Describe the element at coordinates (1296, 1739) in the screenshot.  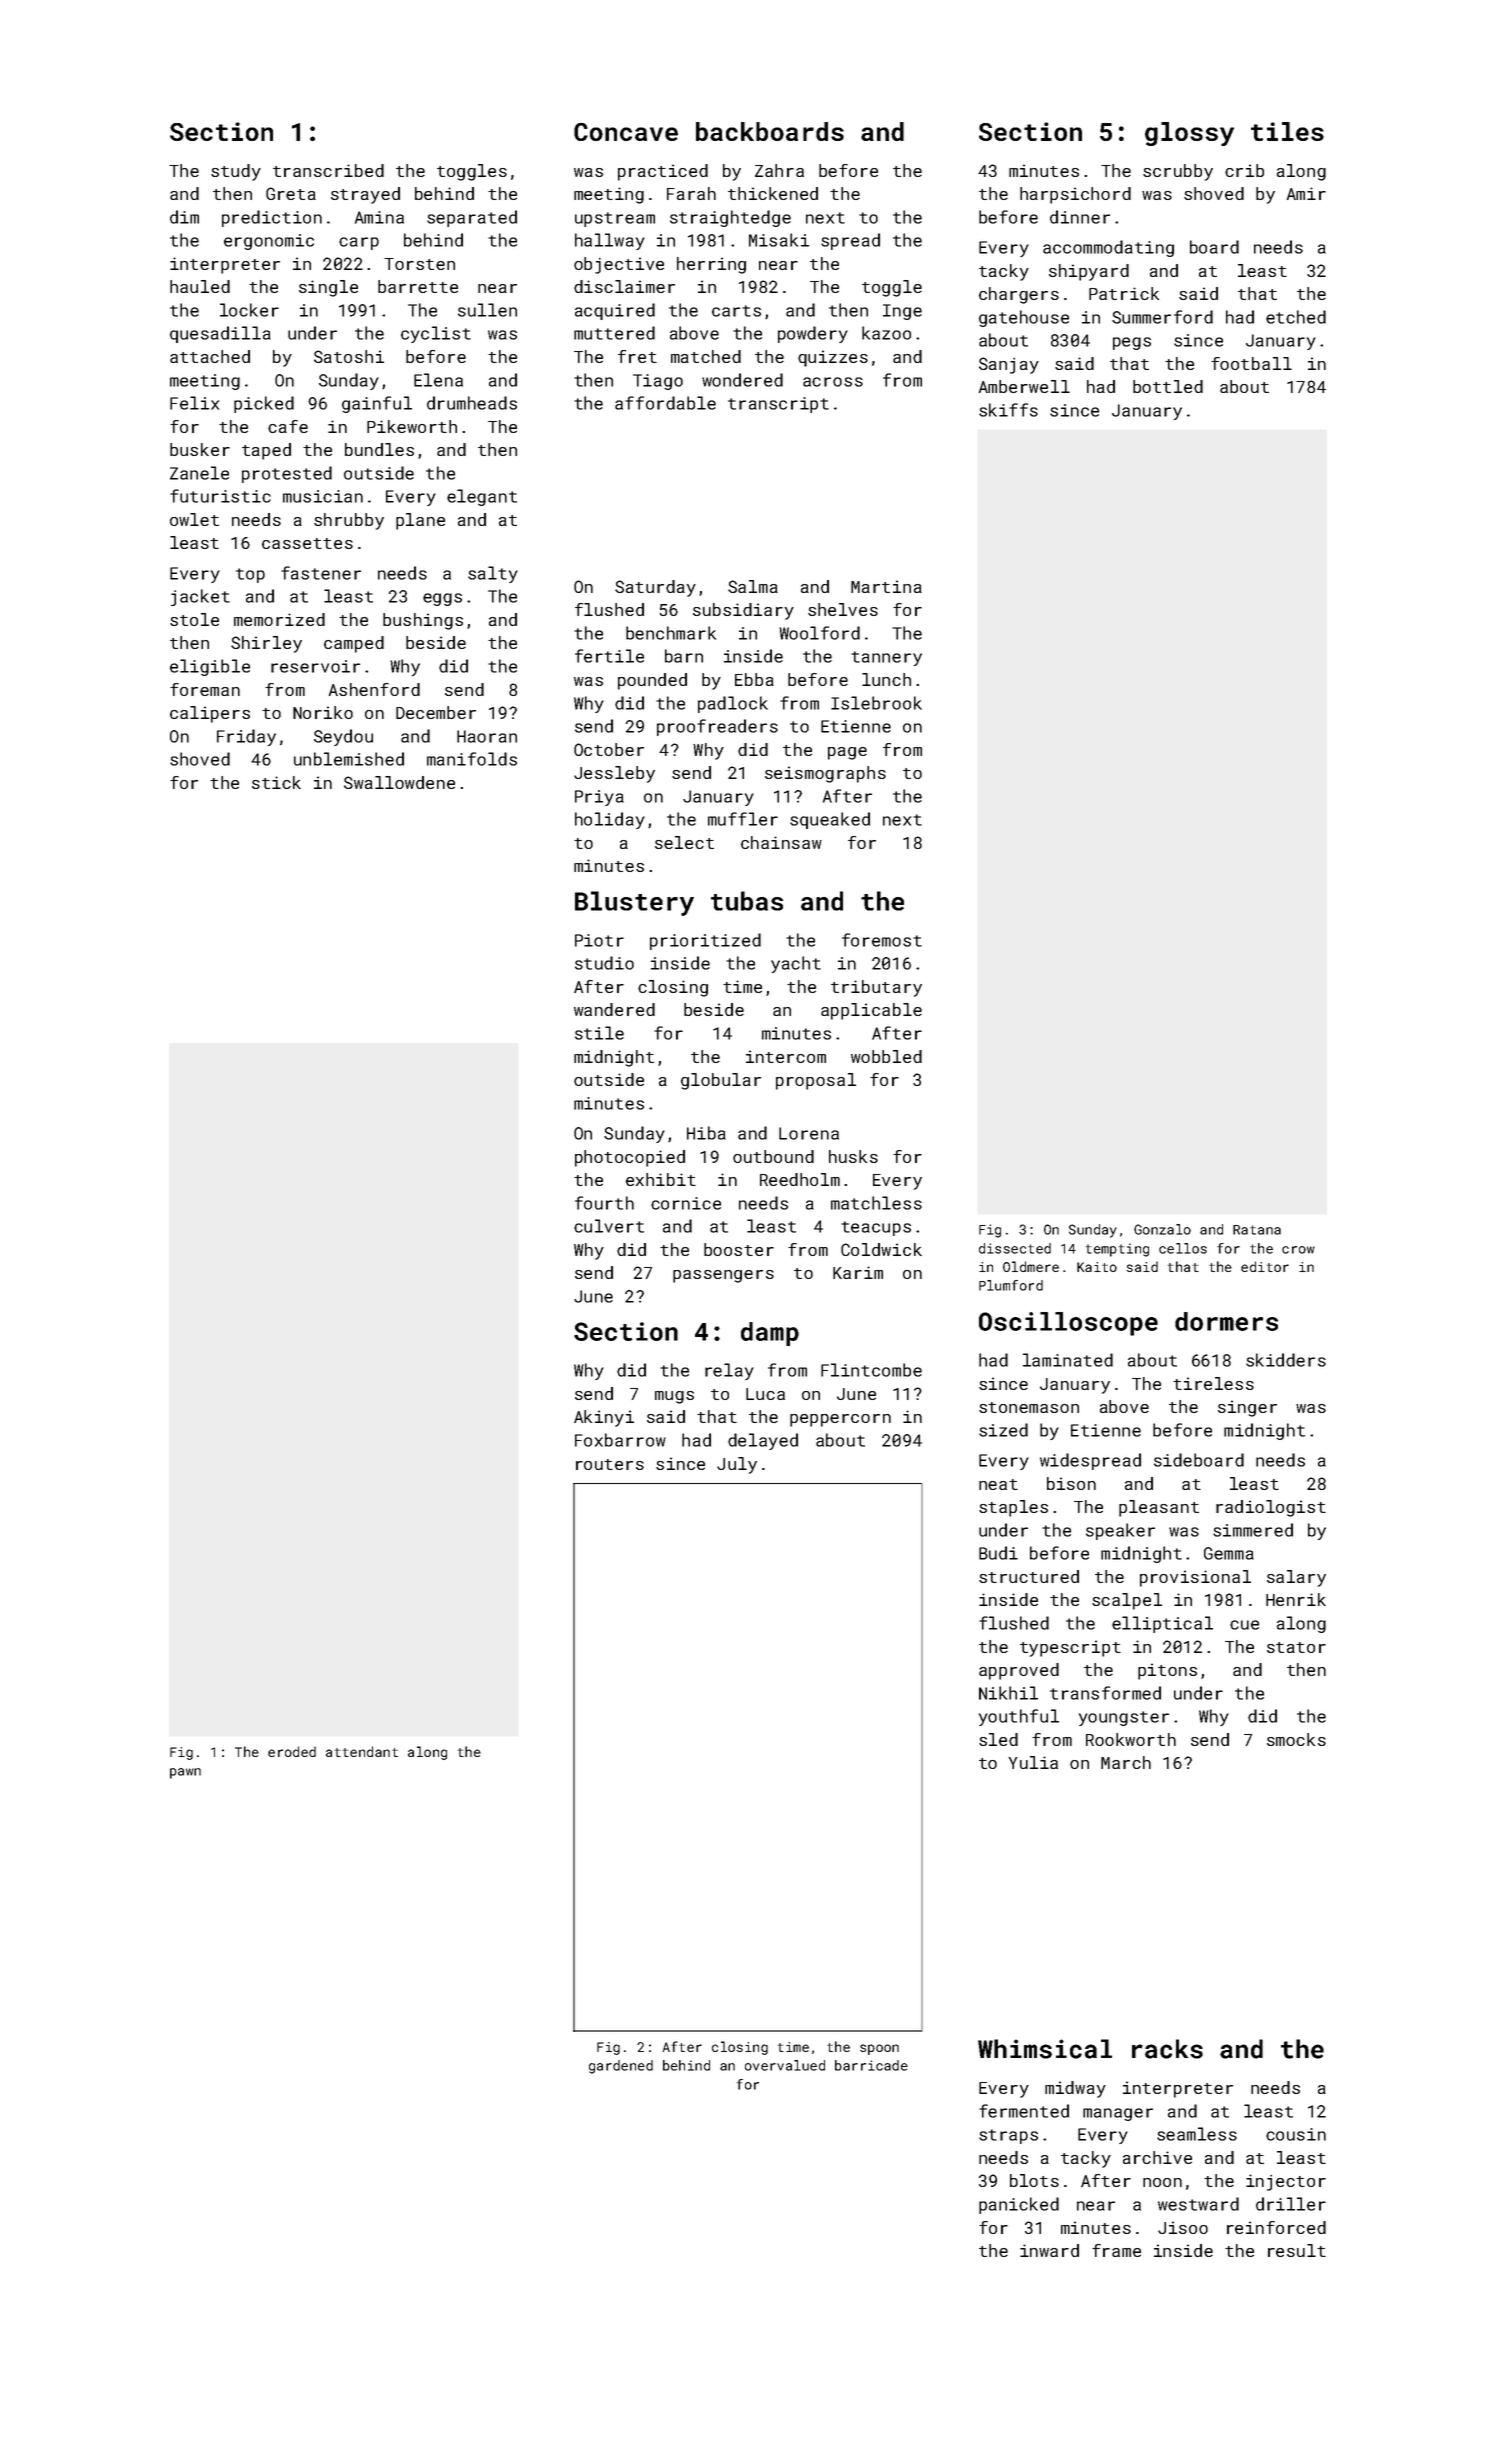
I see `smocks` at that location.
